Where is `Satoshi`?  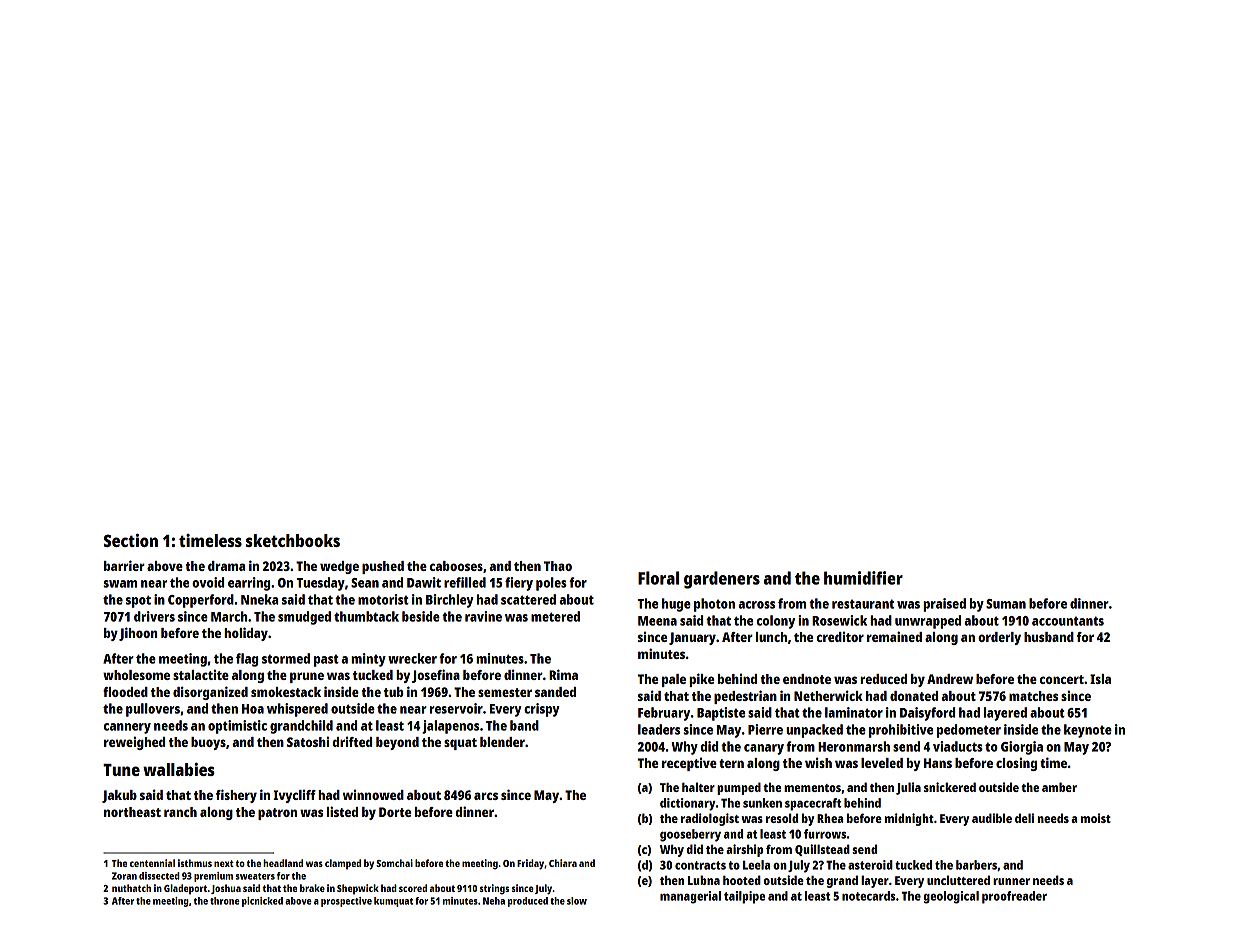 Satoshi is located at coordinates (308, 741).
